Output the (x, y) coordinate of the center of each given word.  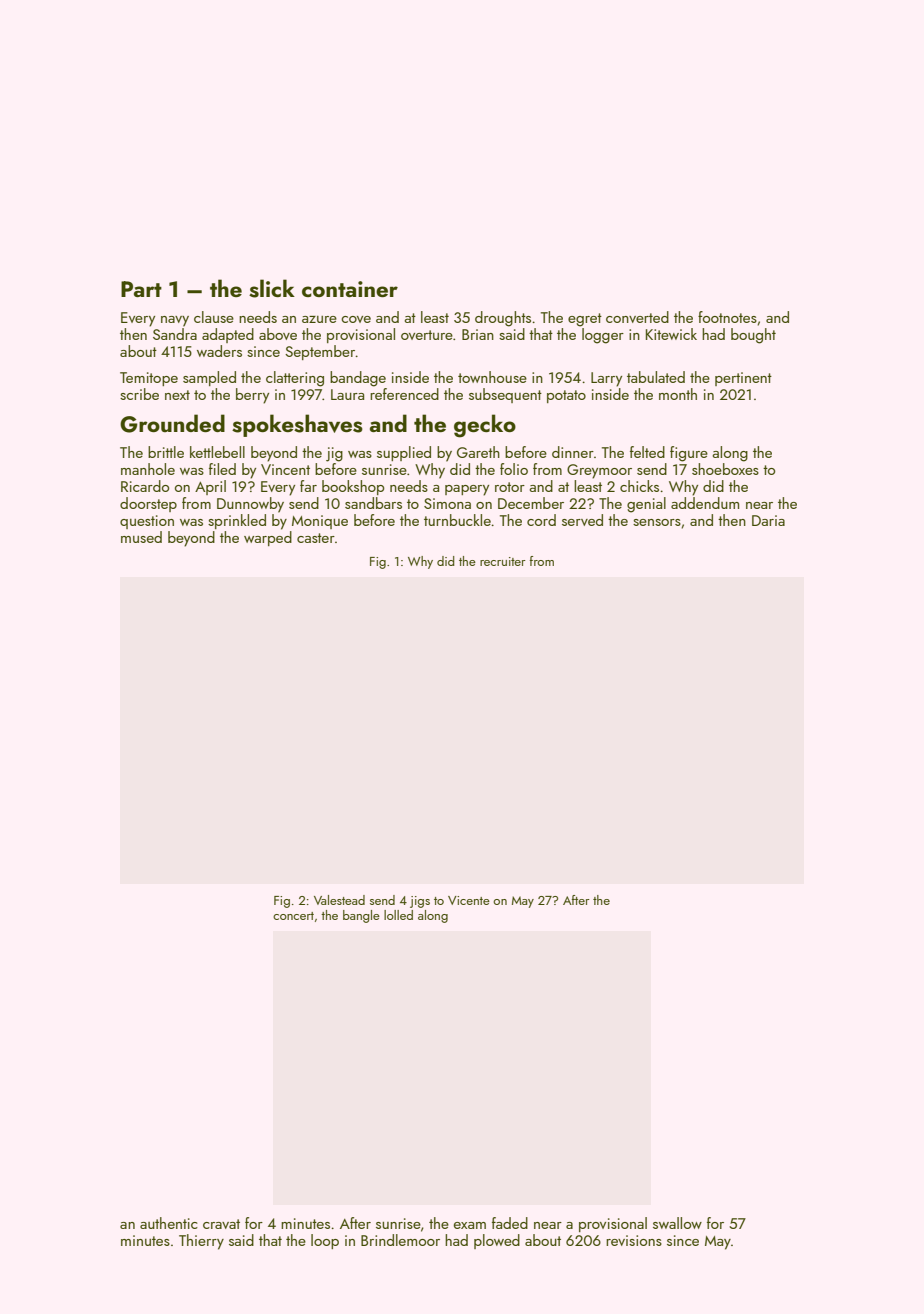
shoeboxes (725, 469)
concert (293, 916)
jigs (420, 902)
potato (566, 396)
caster (316, 538)
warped (268, 538)
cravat (221, 1224)
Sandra (175, 334)
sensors (657, 522)
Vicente (469, 900)
